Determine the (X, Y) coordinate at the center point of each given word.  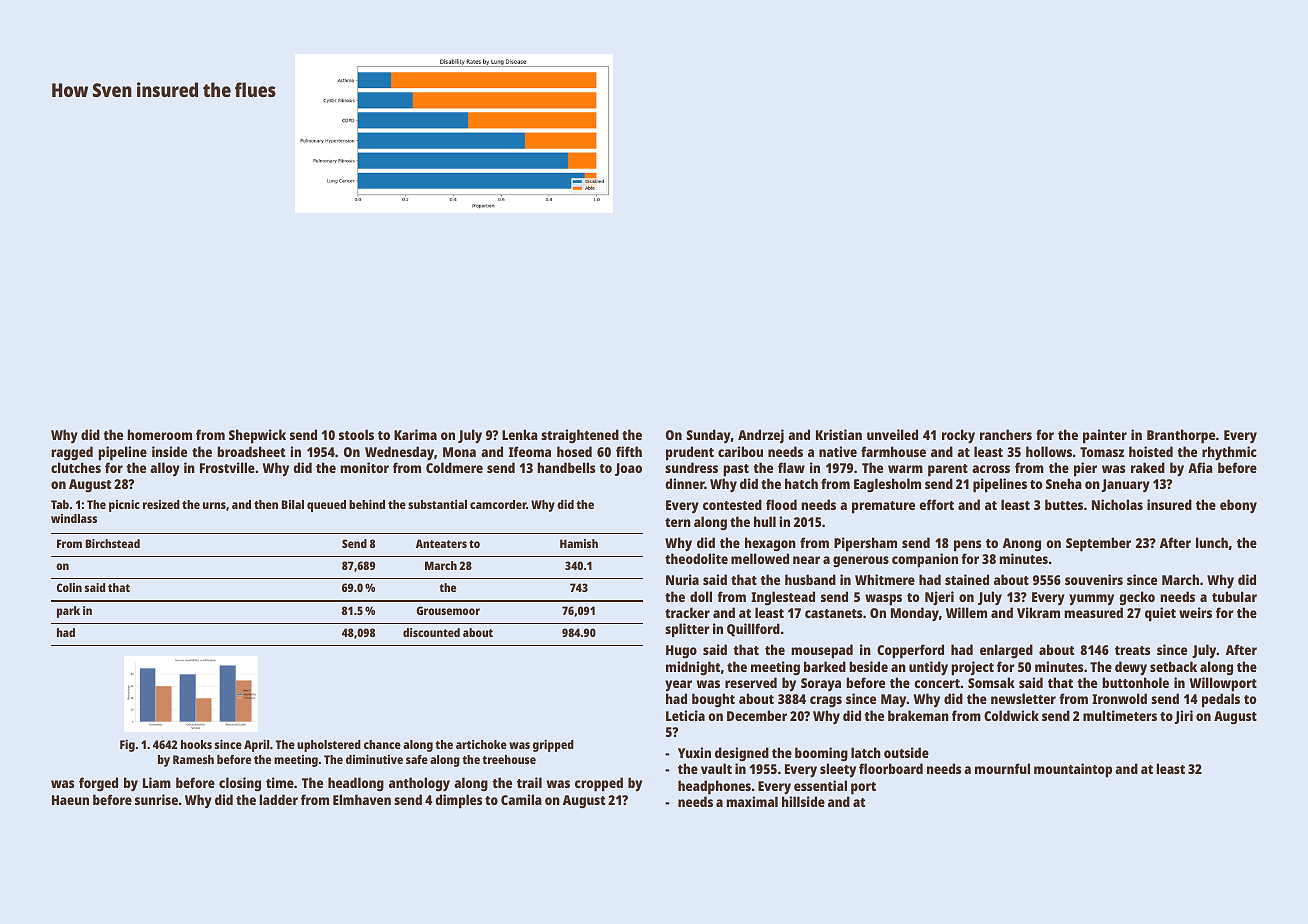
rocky (958, 436)
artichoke (481, 744)
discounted (431, 632)
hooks (196, 744)
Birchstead (112, 543)
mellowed (760, 558)
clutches (76, 467)
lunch (1212, 542)
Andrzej (761, 436)
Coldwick (1011, 715)
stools (356, 434)
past (736, 470)
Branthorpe (1181, 436)
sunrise (156, 799)
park (68, 612)
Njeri (939, 598)
